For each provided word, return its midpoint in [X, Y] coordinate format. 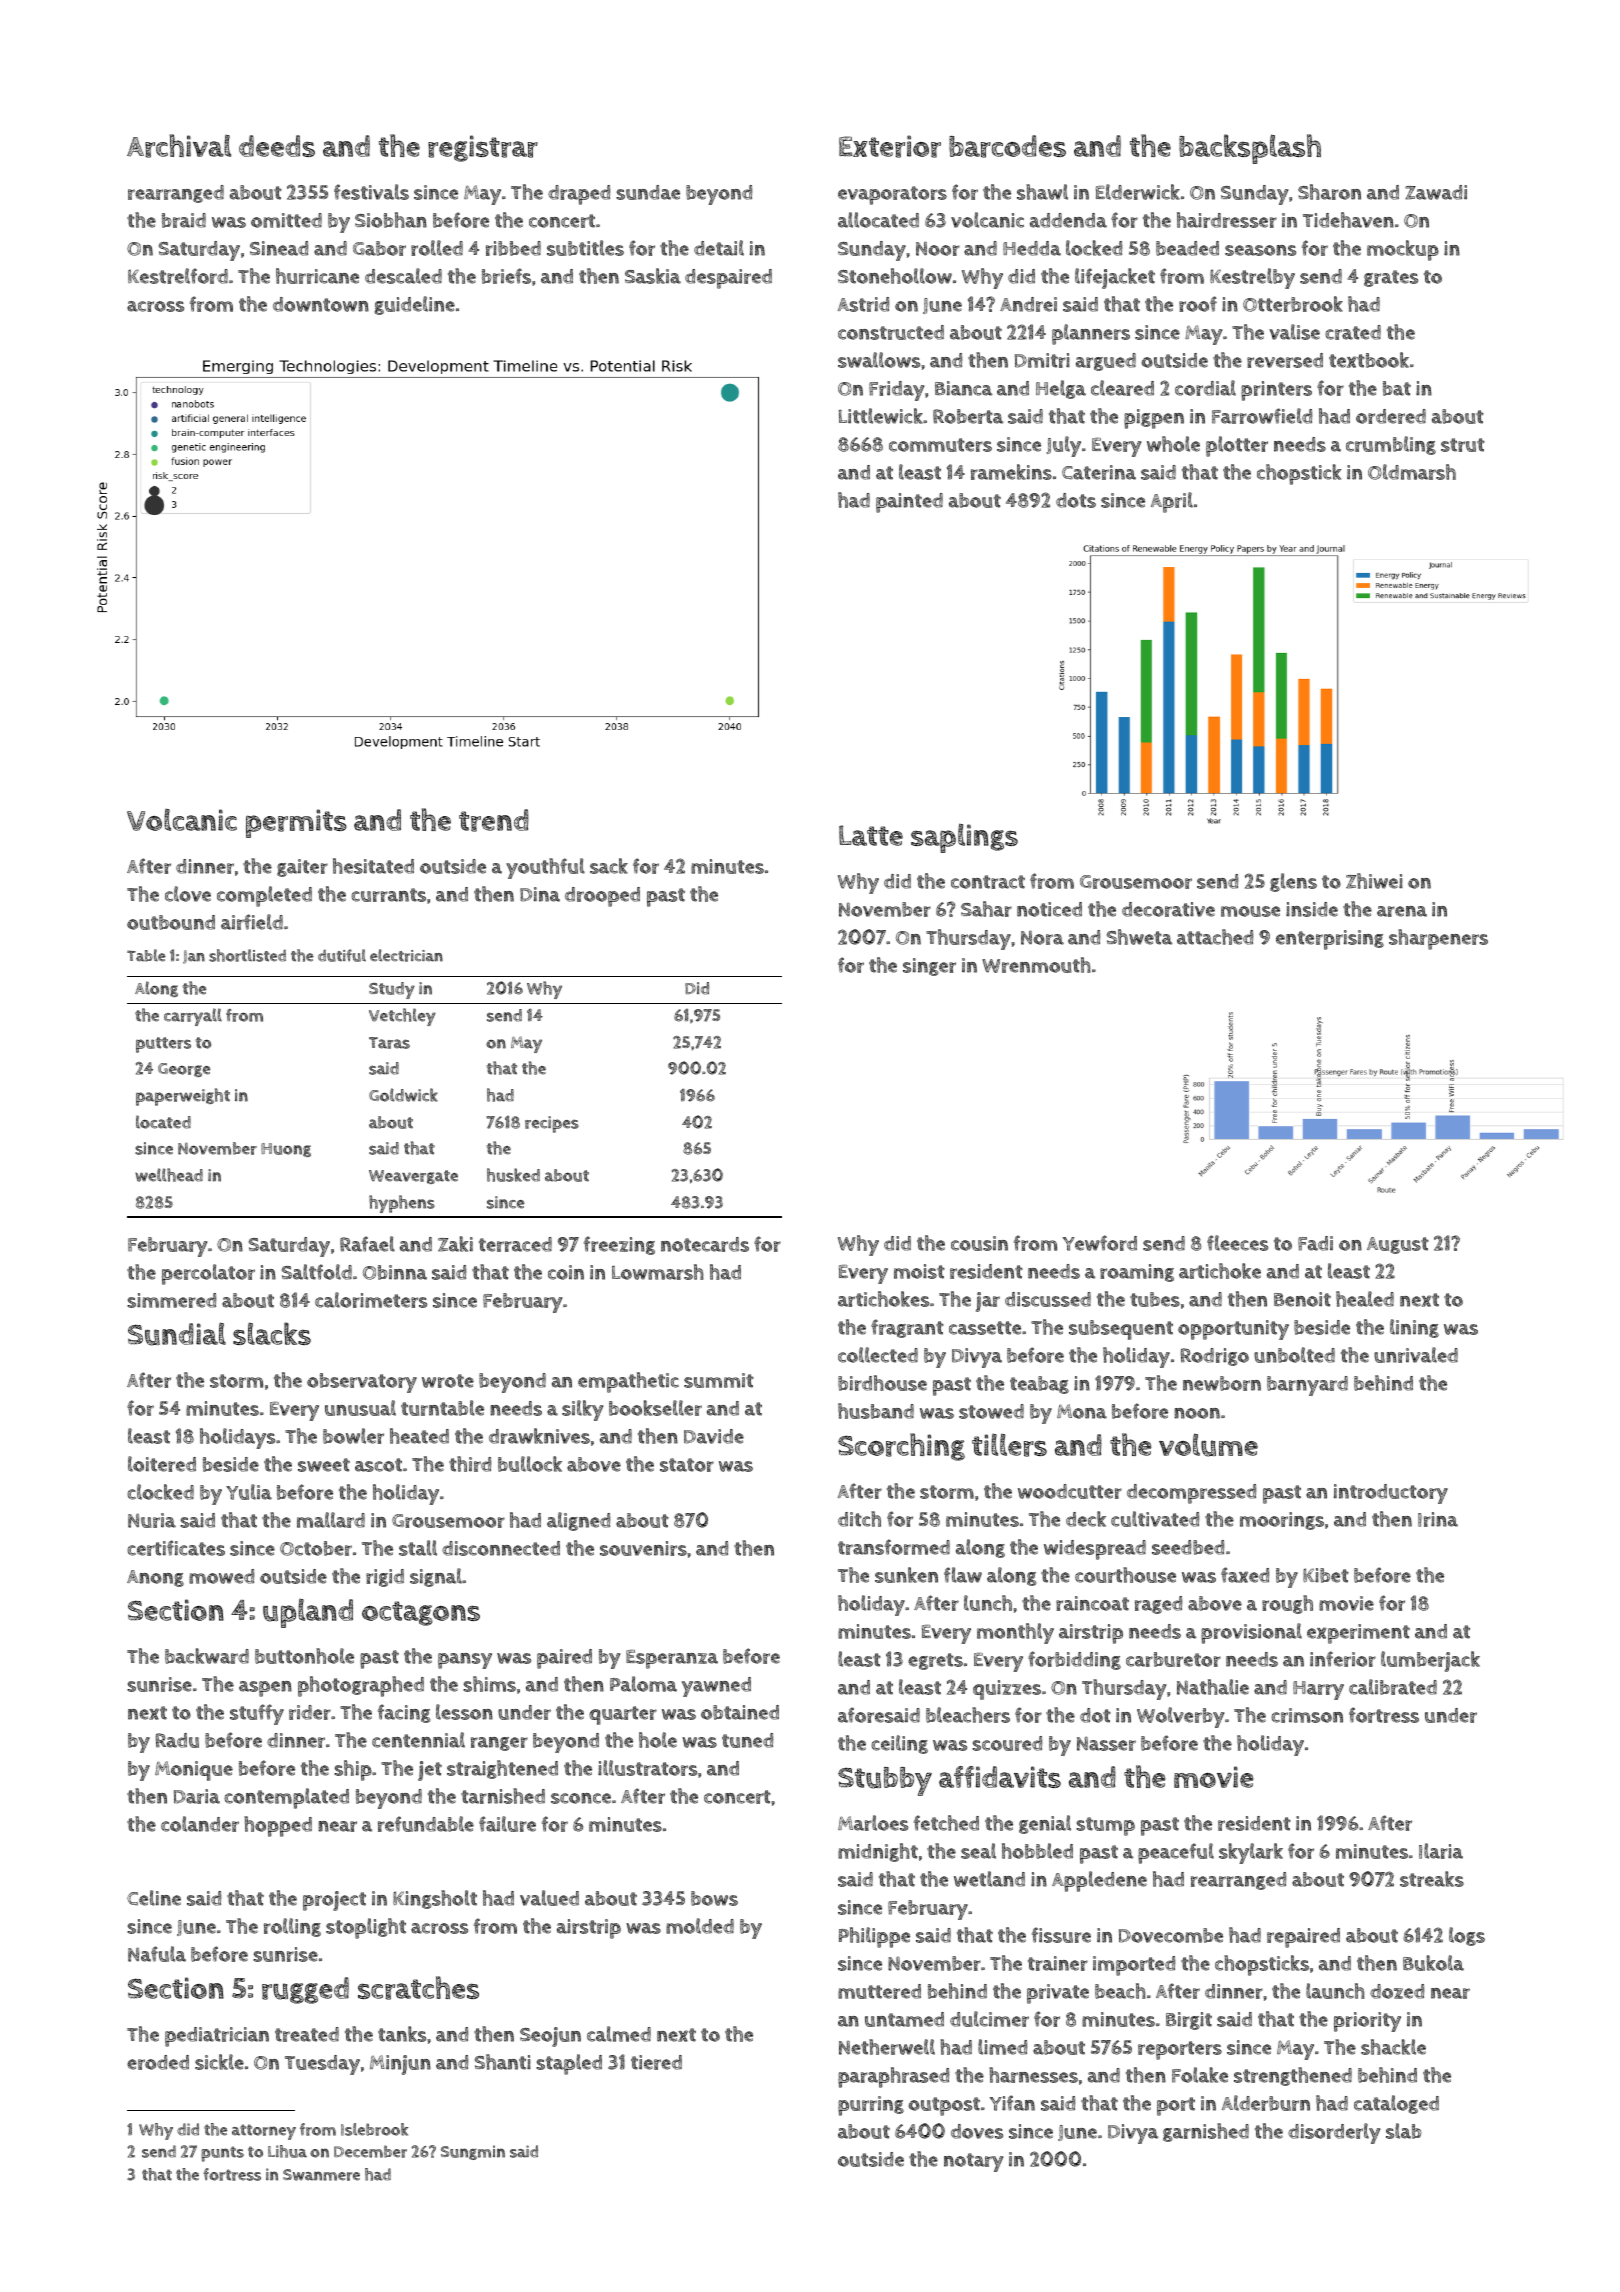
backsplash [1250, 149]
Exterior [890, 146]
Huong [286, 1150]
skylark [1251, 1853]
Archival [179, 146]
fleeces [1237, 1243]
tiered [656, 2062]
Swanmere [321, 2175]
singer [929, 967]
